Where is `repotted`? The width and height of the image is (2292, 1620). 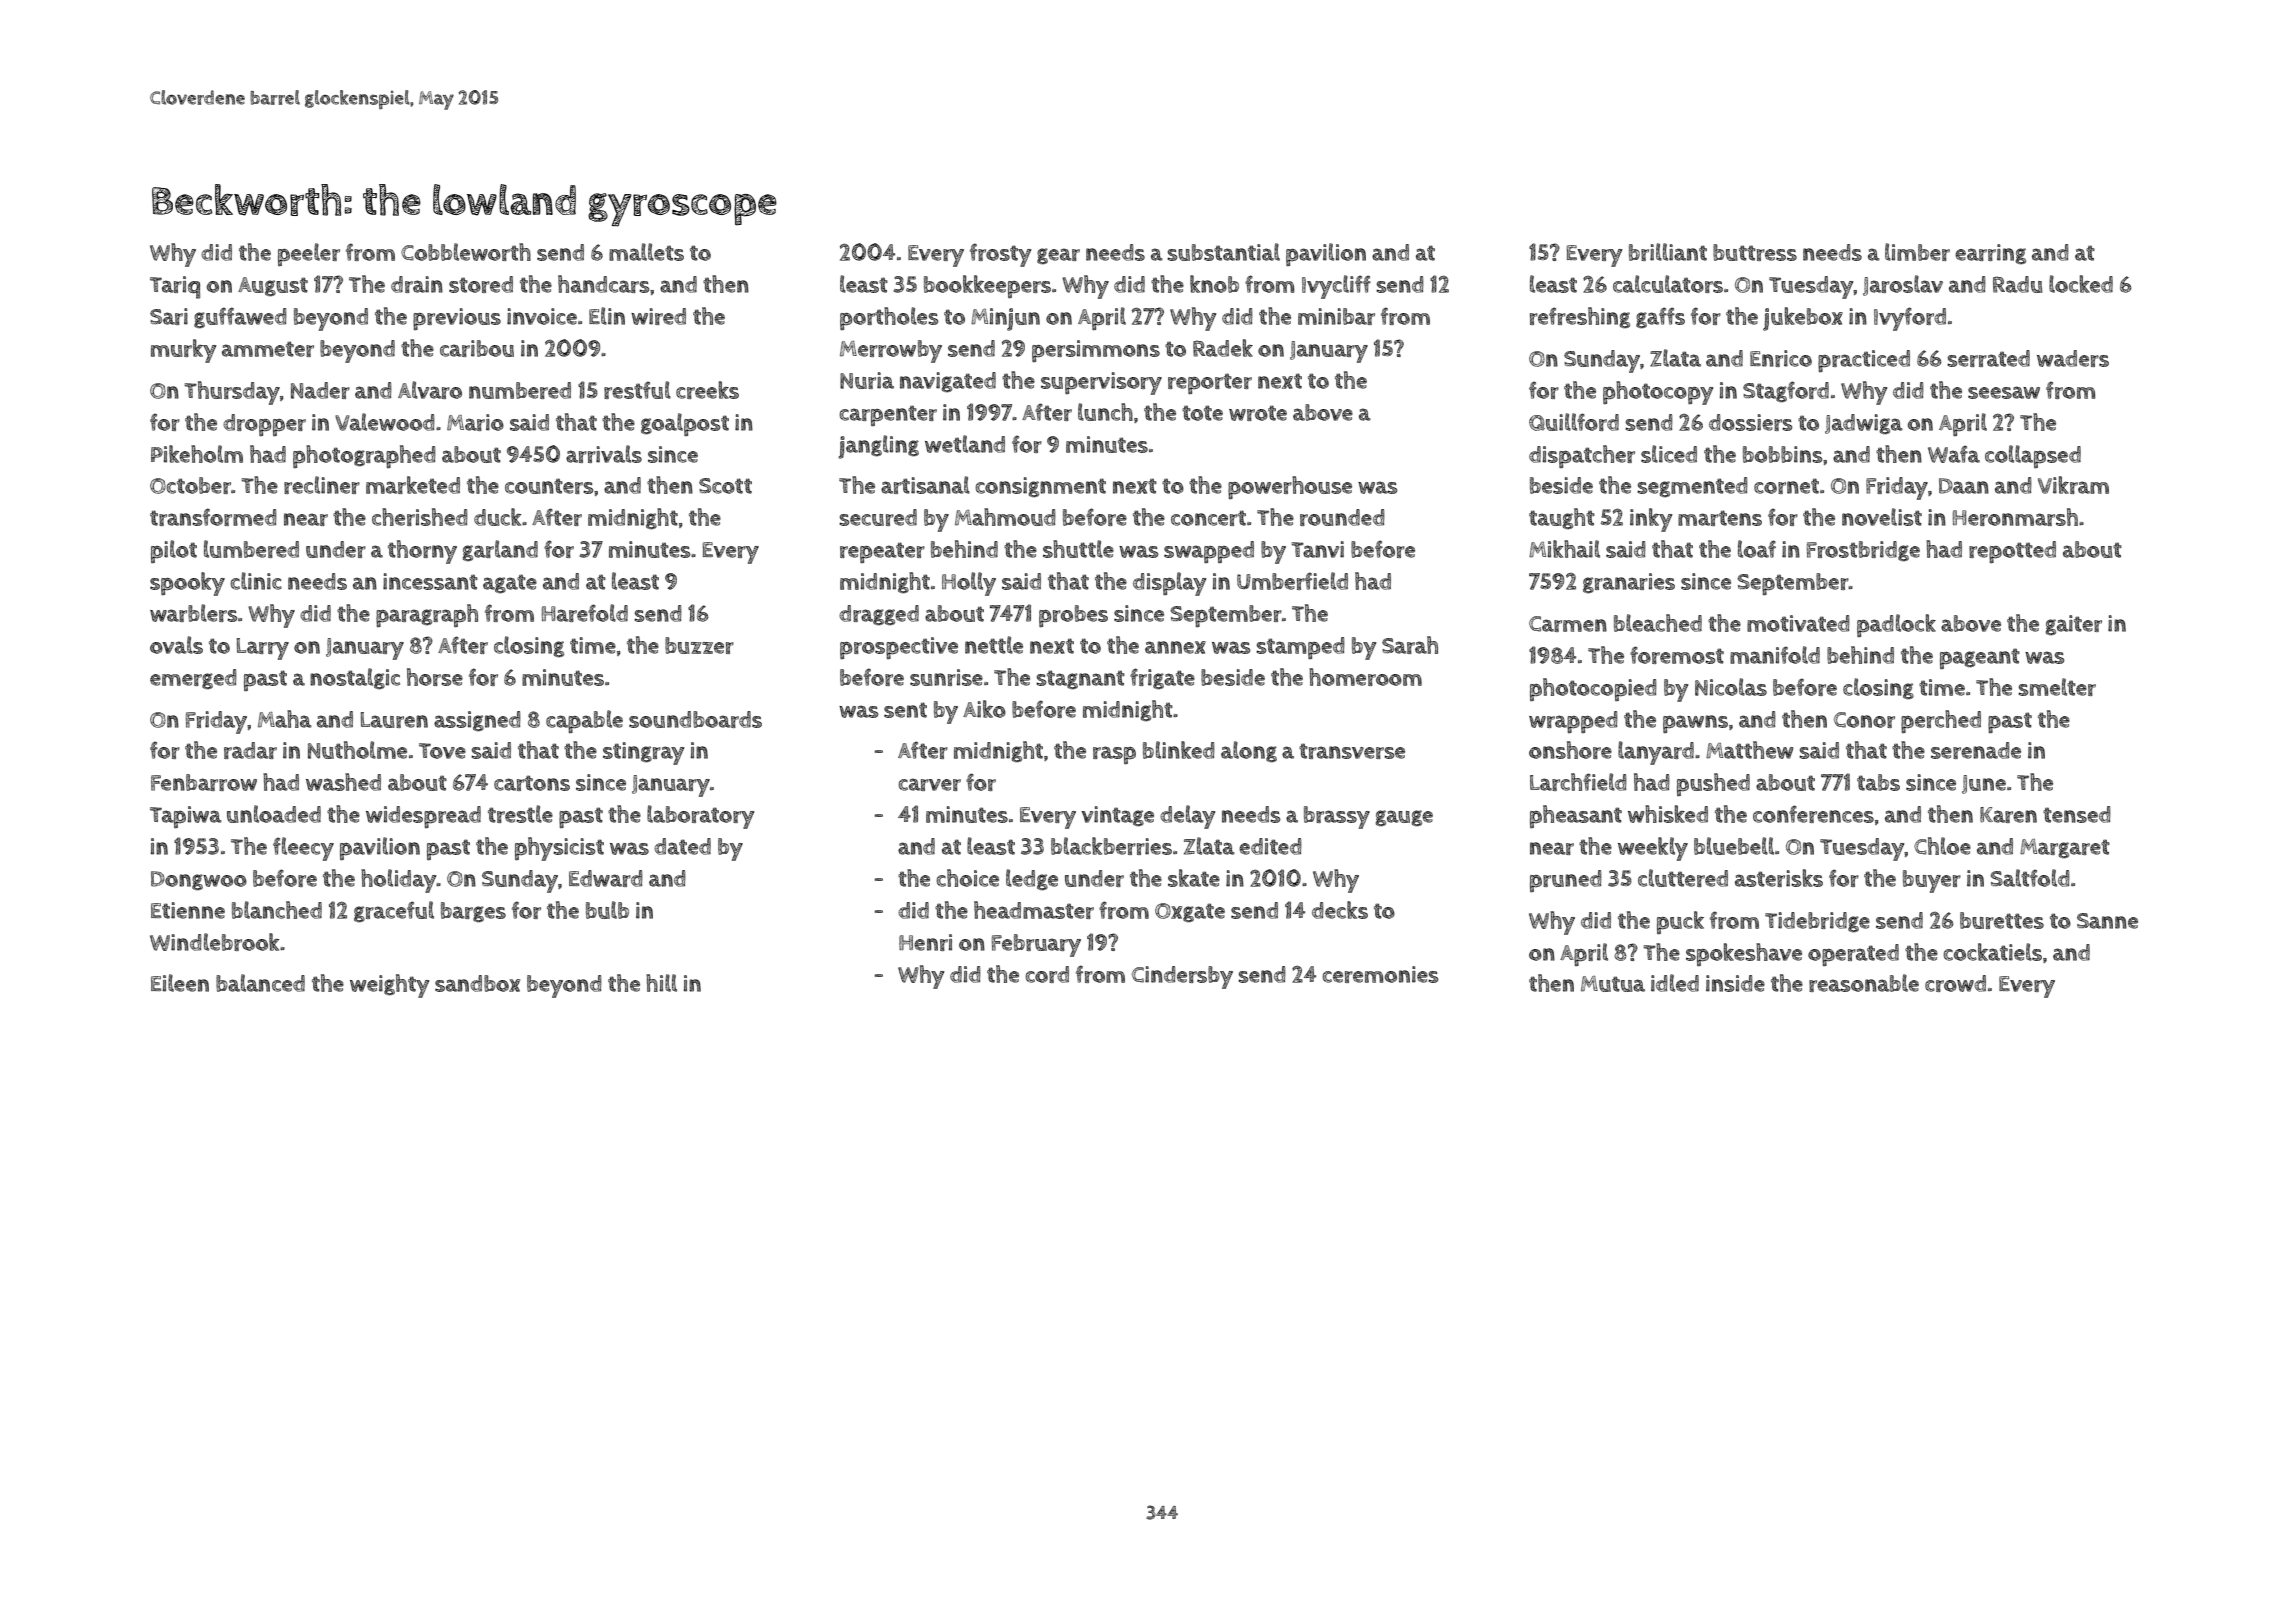
repotted is located at coordinates (2012, 552).
